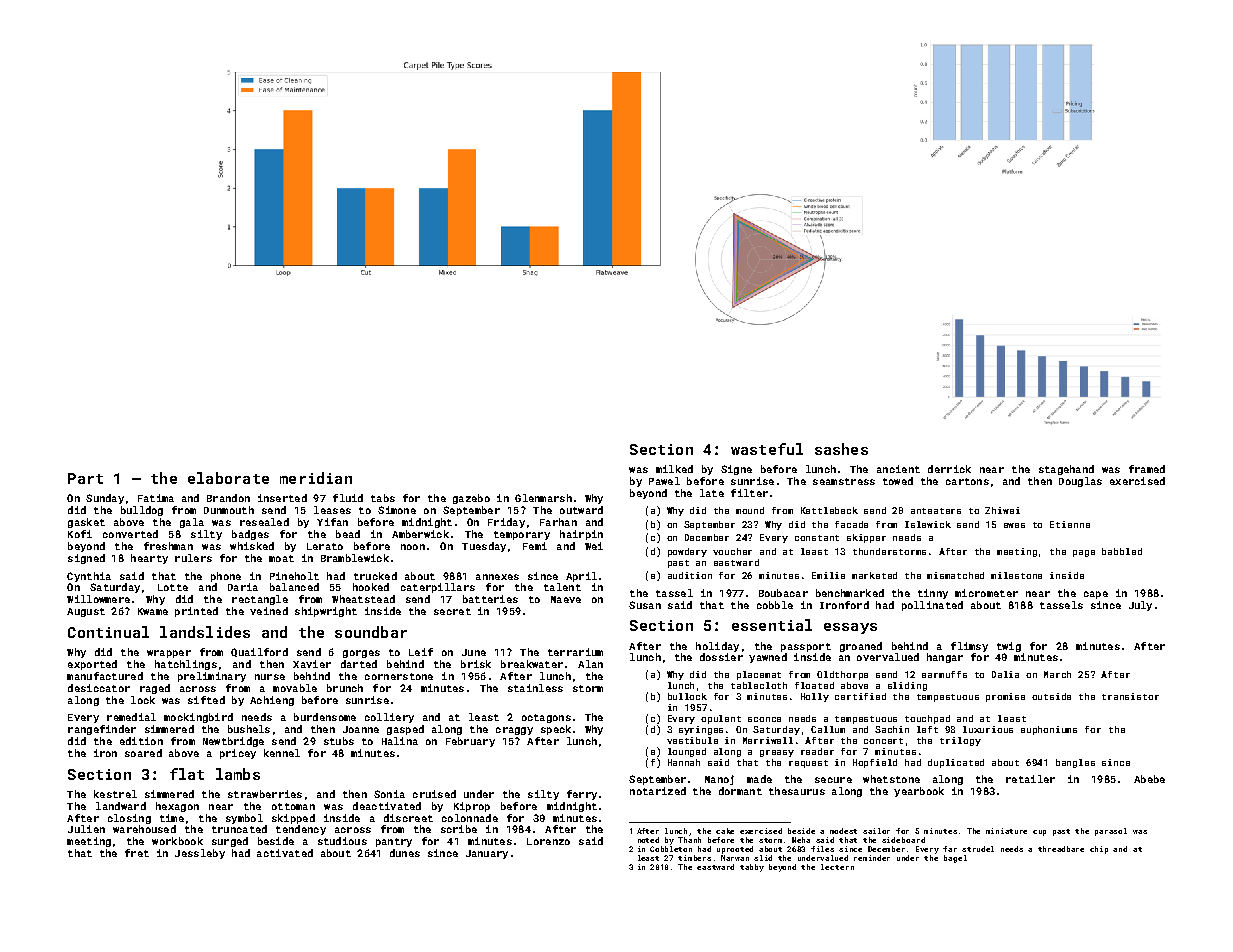 This screenshot has height=952, width=1233. Describe the element at coordinates (156, 498) in the screenshot. I see `Fatima` at that location.
